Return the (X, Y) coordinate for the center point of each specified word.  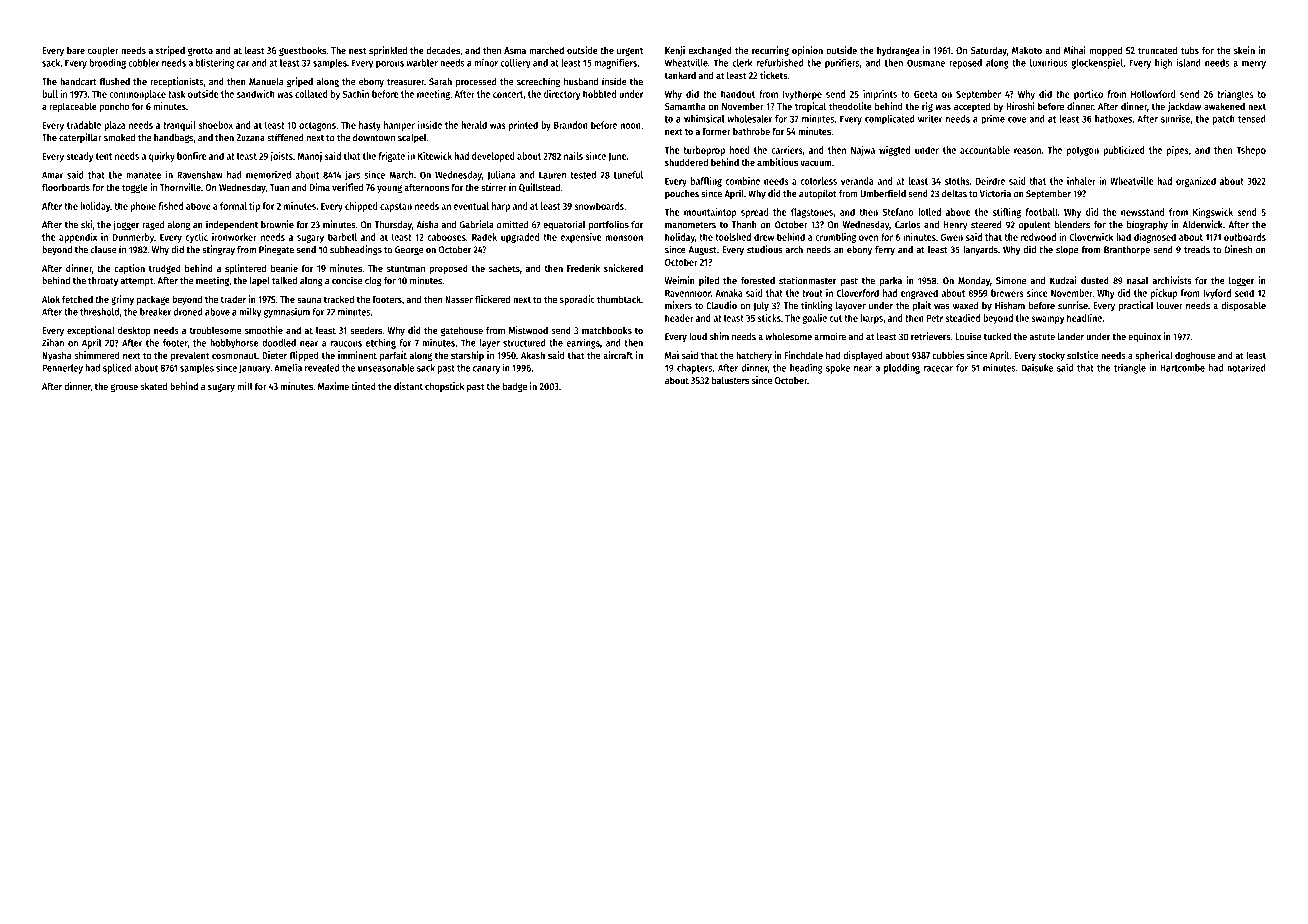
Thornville (180, 187)
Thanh (744, 225)
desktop (134, 331)
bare (76, 50)
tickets (773, 75)
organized (1196, 182)
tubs (1190, 50)
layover (851, 306)
